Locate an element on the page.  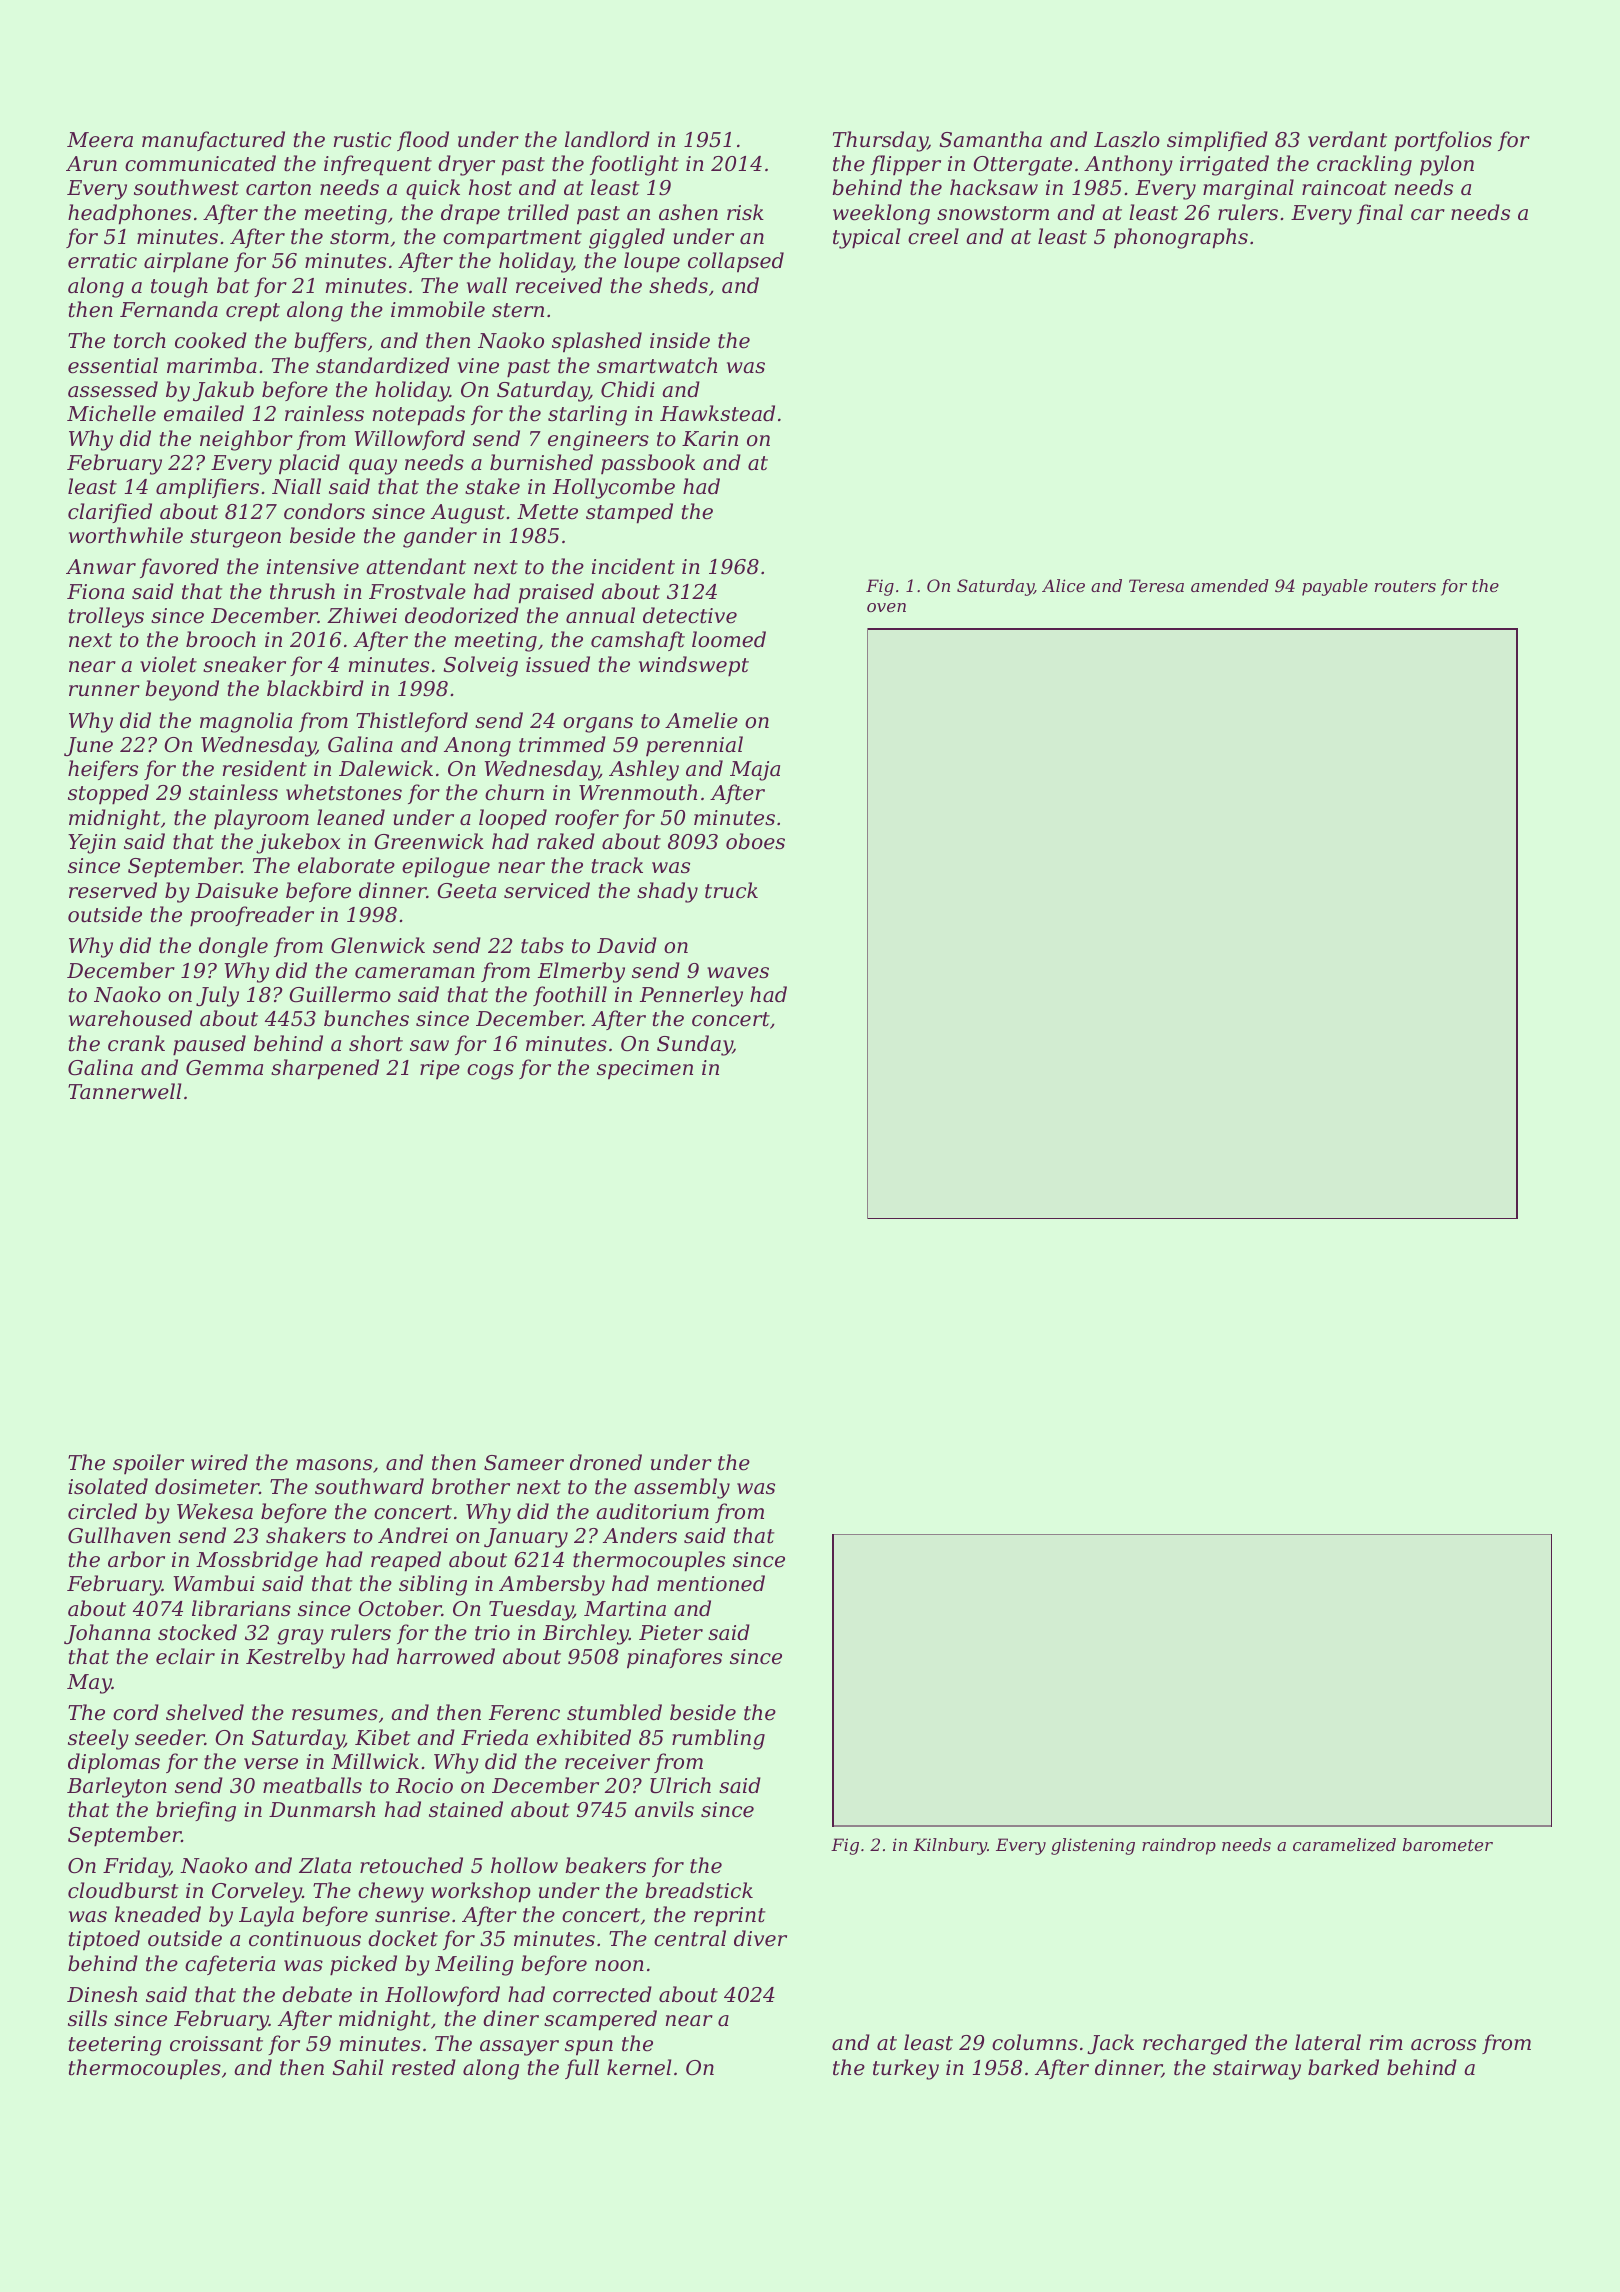
heifers is located at coordinates (103, 770).
